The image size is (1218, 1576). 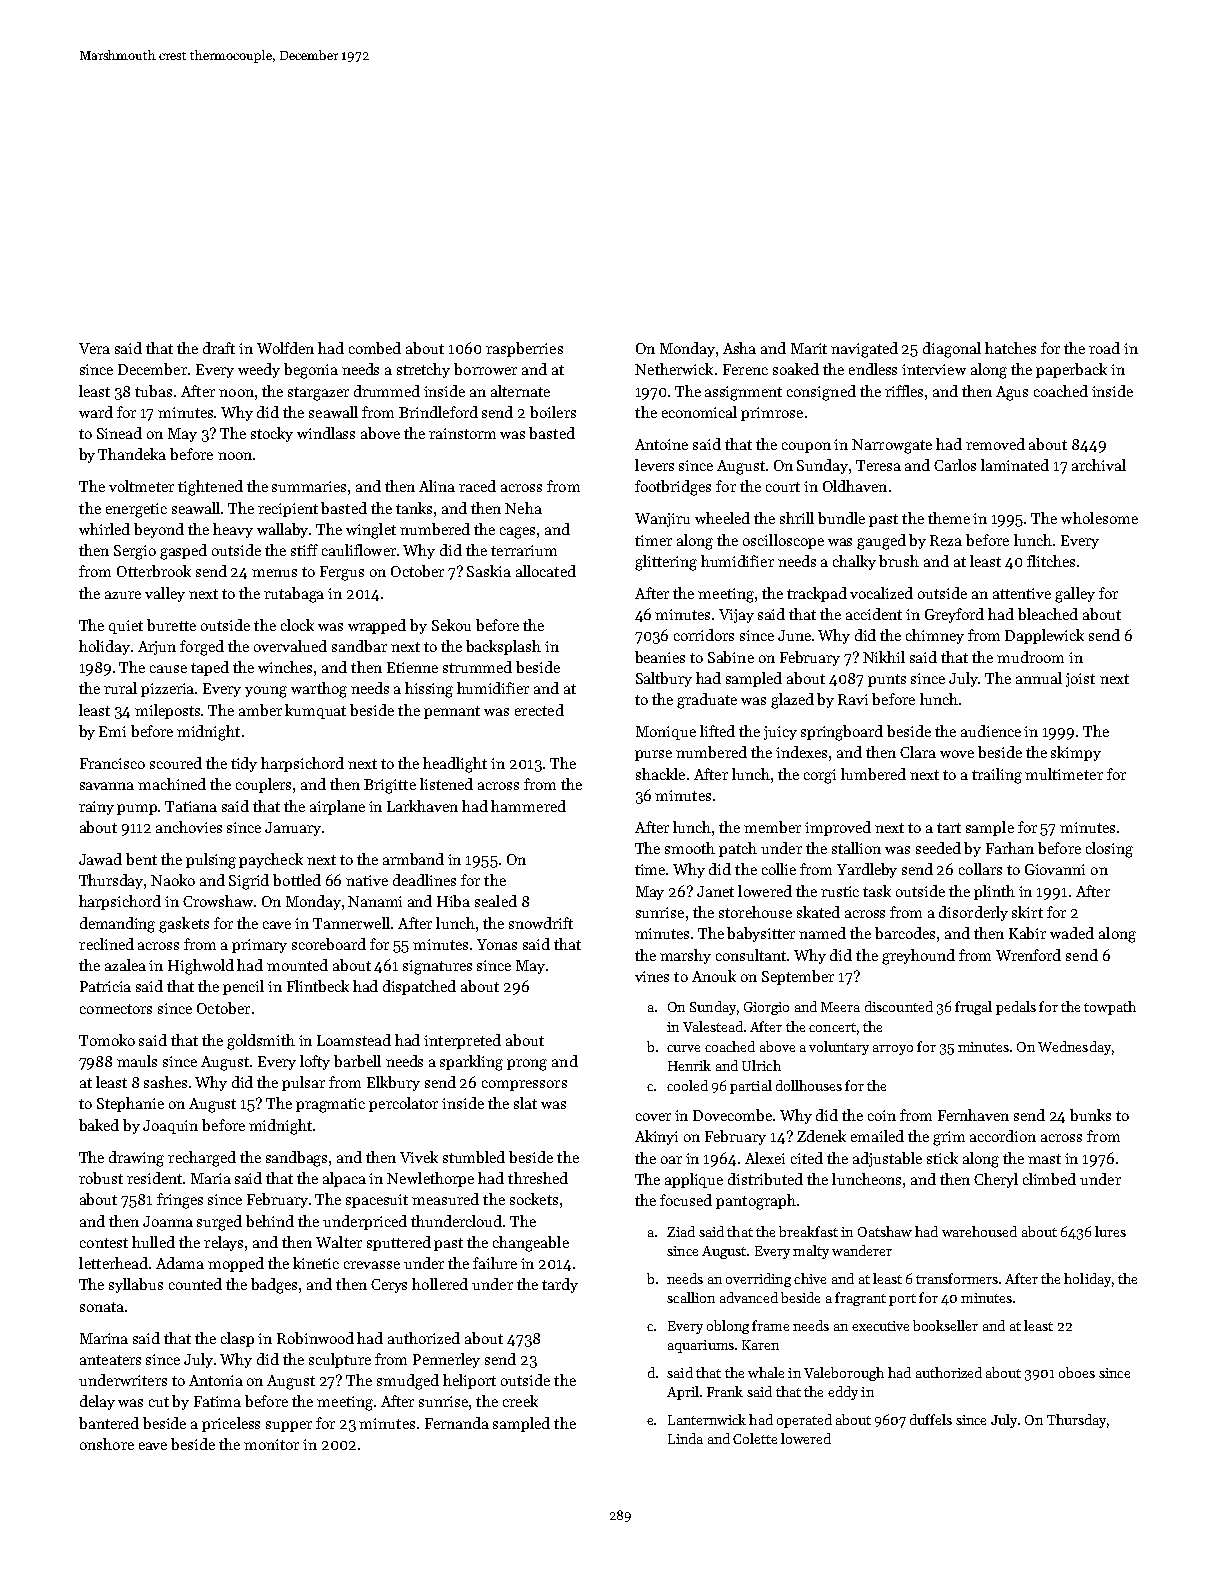 I want to click on connectors, so click(x=116, y=1009).
